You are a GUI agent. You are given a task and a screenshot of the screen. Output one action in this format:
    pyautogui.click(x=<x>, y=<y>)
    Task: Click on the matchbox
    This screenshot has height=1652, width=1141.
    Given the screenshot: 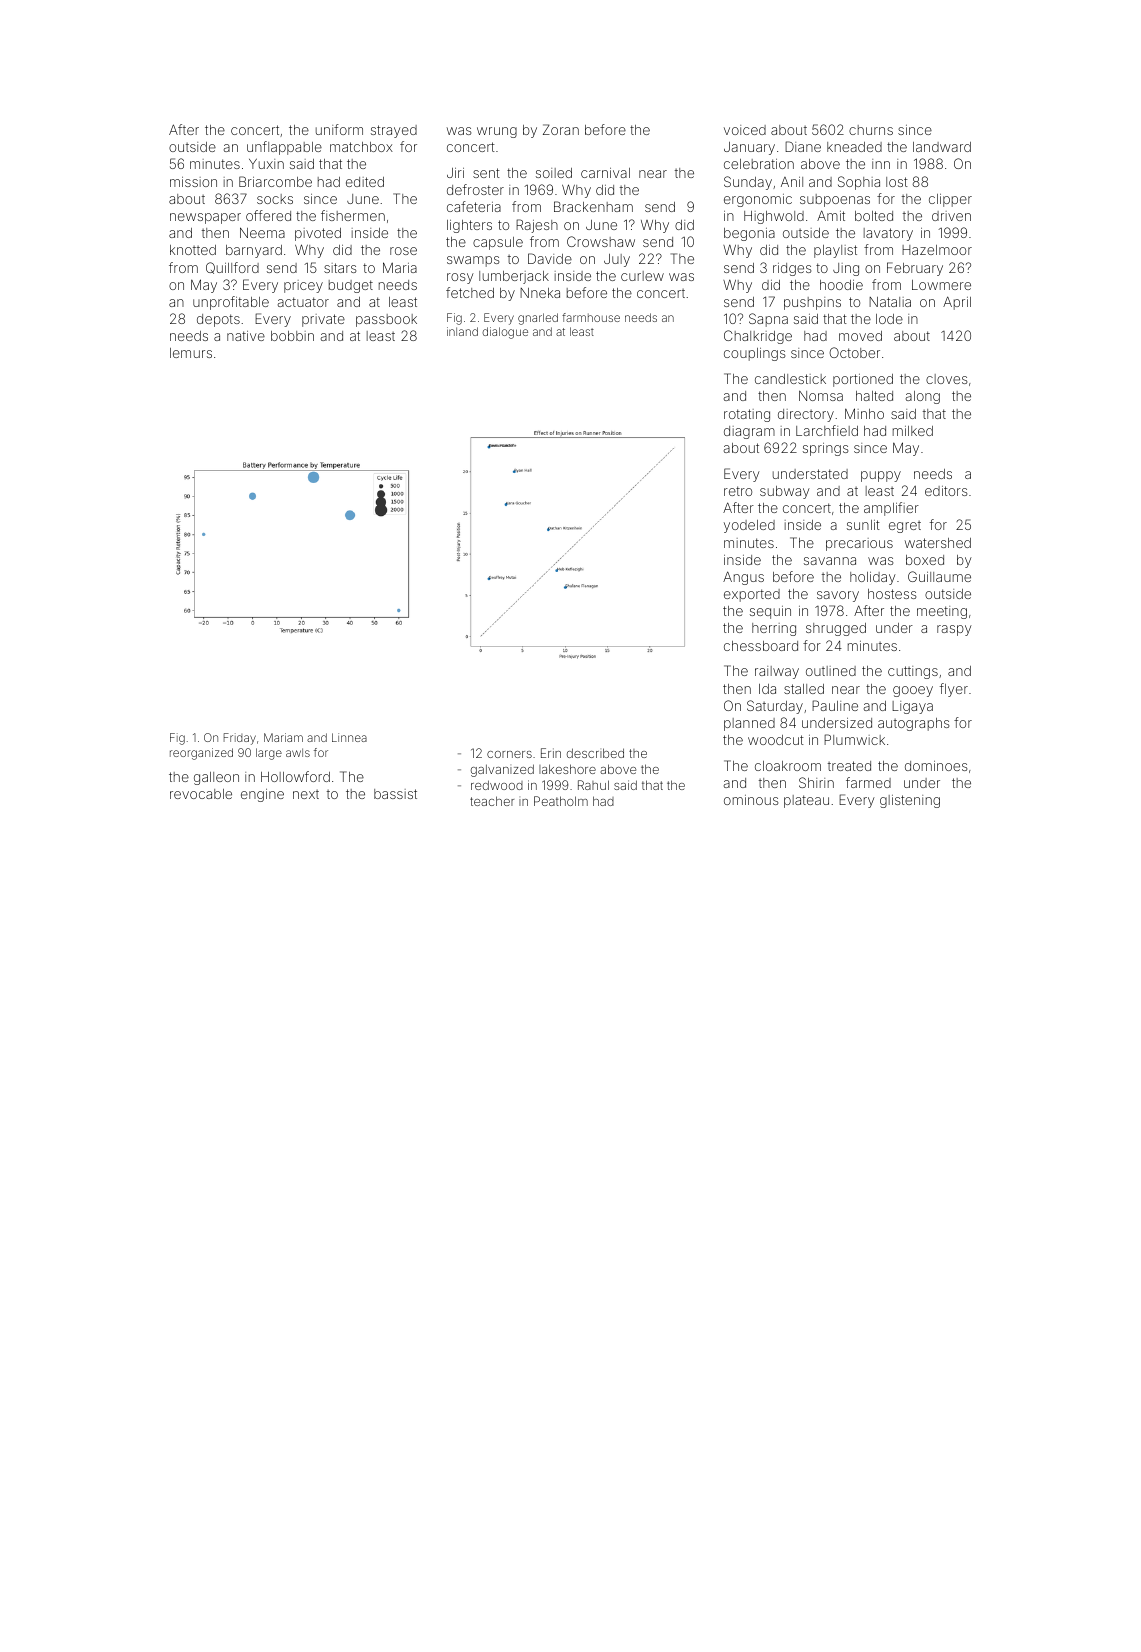 What is the action you would take?
    pyautogui.click(x=361, y=147)
